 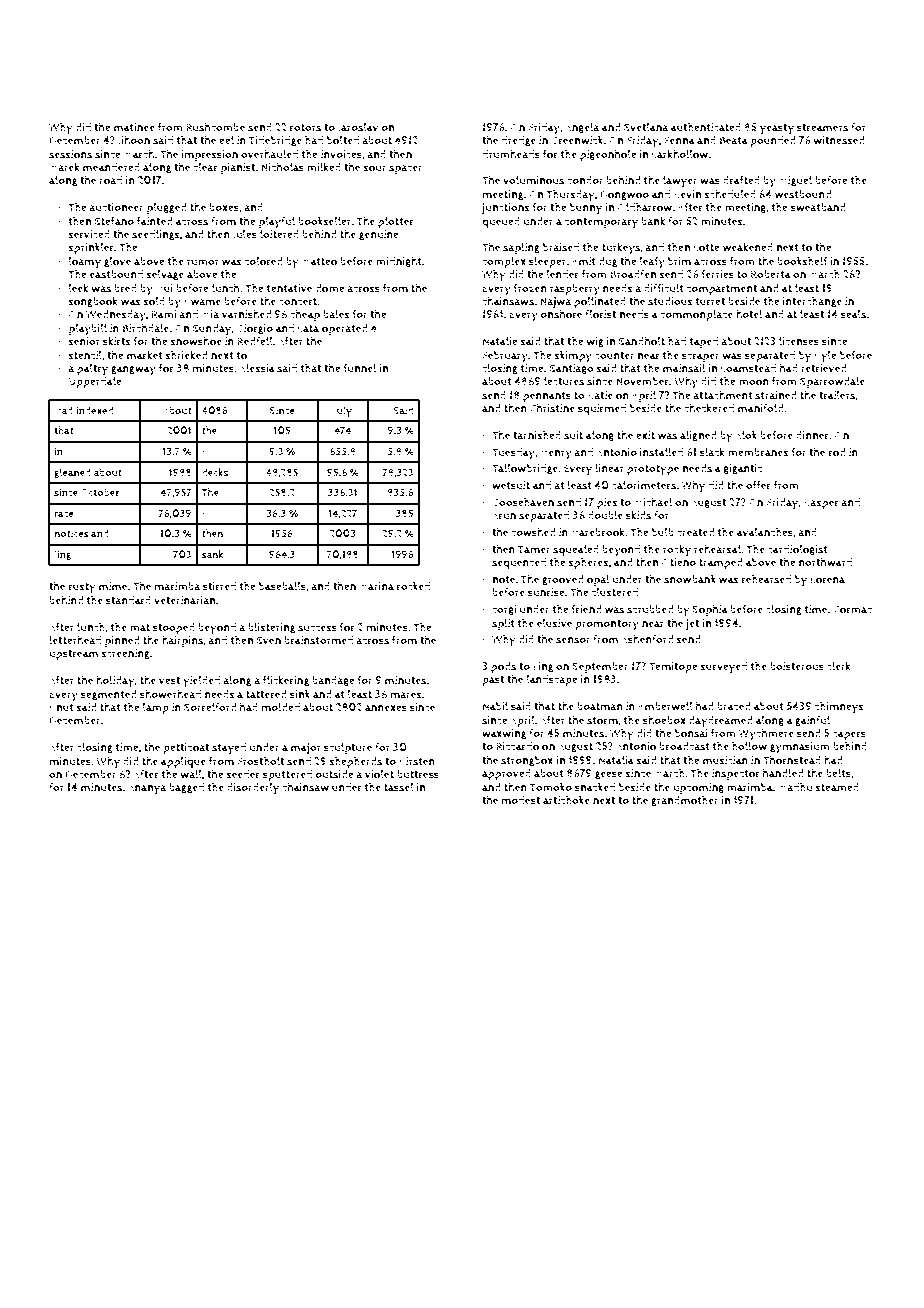 I want to click on disorderly, so click(x=253, y=789).
